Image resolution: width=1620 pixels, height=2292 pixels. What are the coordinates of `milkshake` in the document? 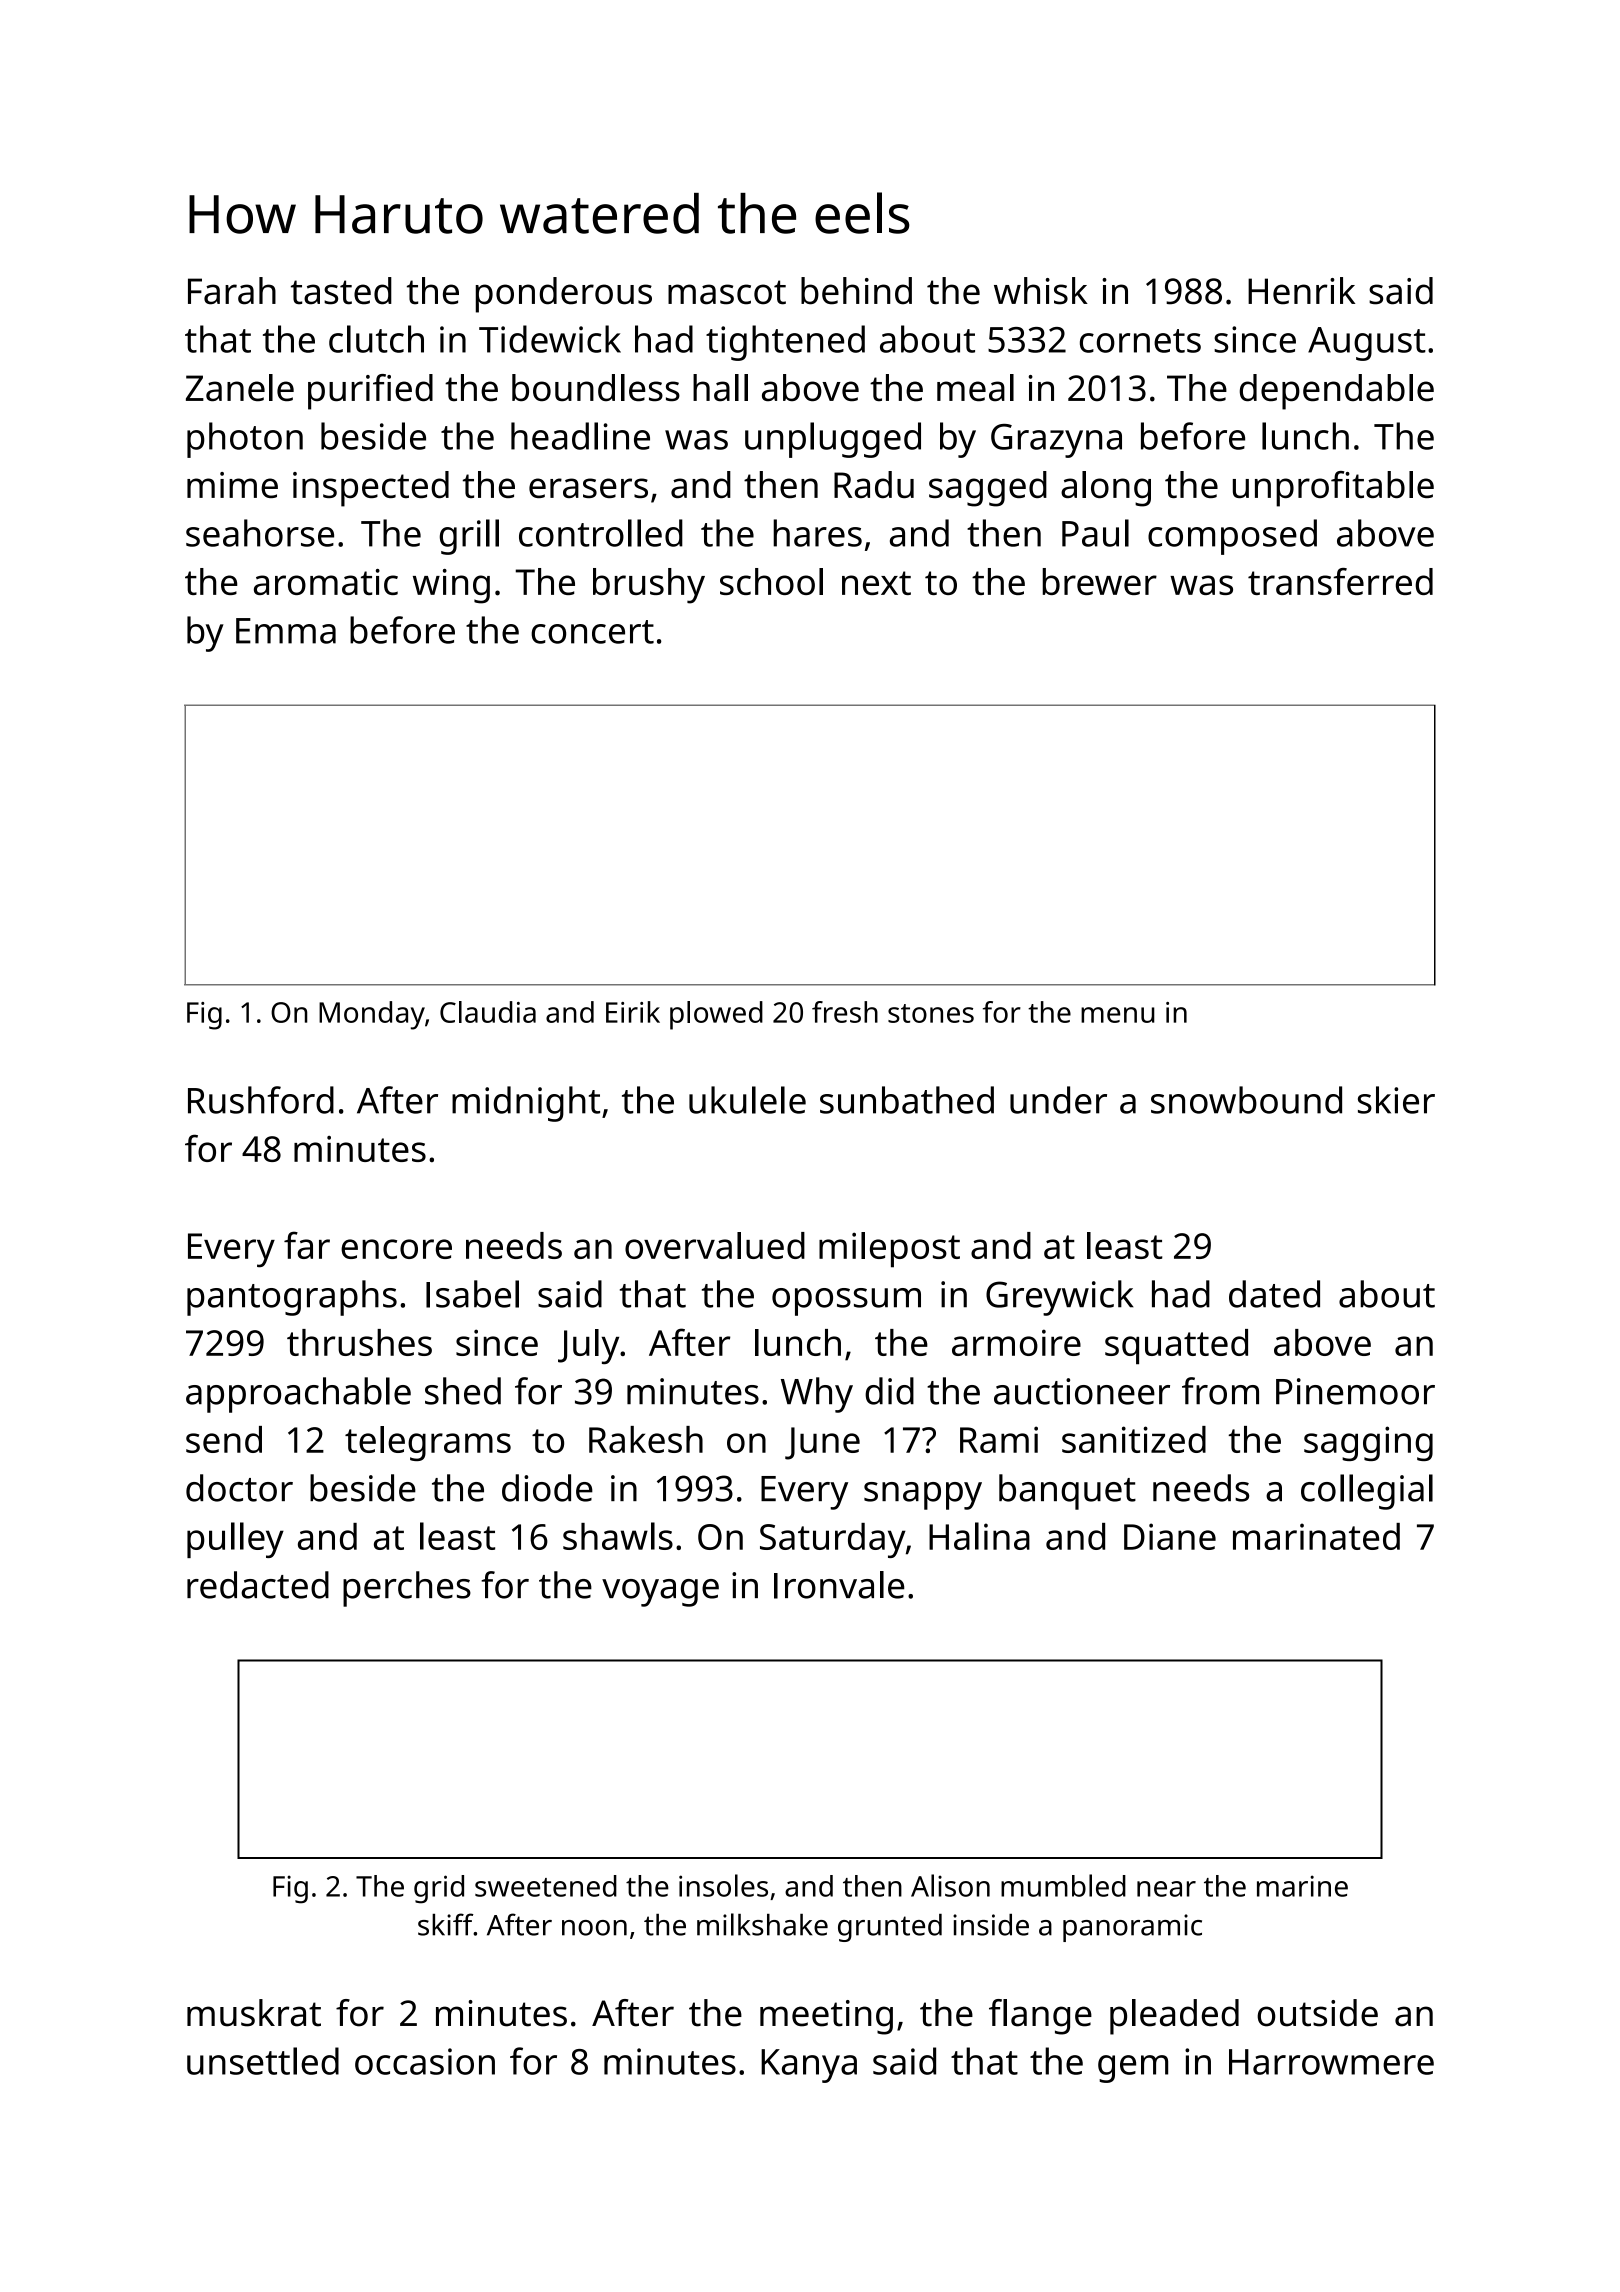 It's located at (762, 1924).
